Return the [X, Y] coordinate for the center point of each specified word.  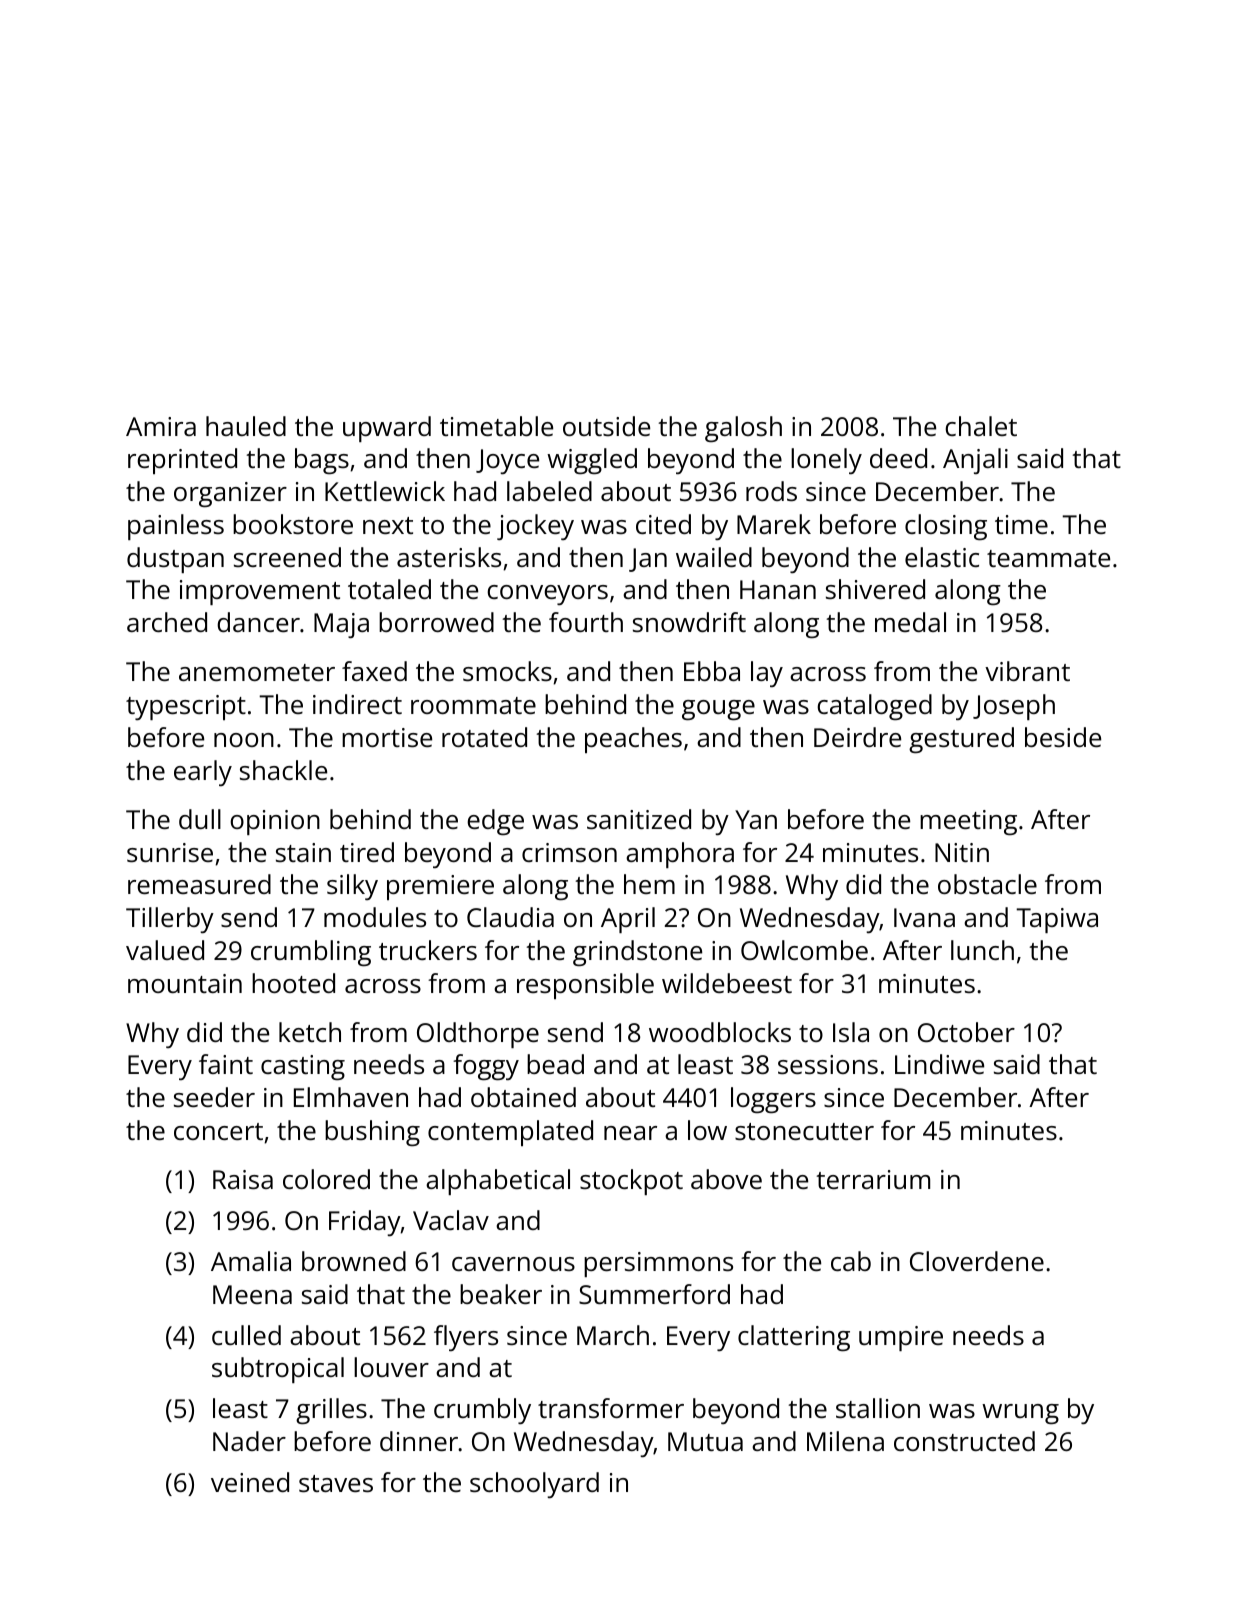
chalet [981, 426]
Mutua [705, 1441]
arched [167, 622]
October [966, 1032]
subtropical [278, 1370]
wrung [1020, 1414]
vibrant [1027, 671]
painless [176, 527]
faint [226, 1064]
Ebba [712, 671]
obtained [523, 1097]
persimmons [658, 1264]
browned [354, 1261]
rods [771, 491]
